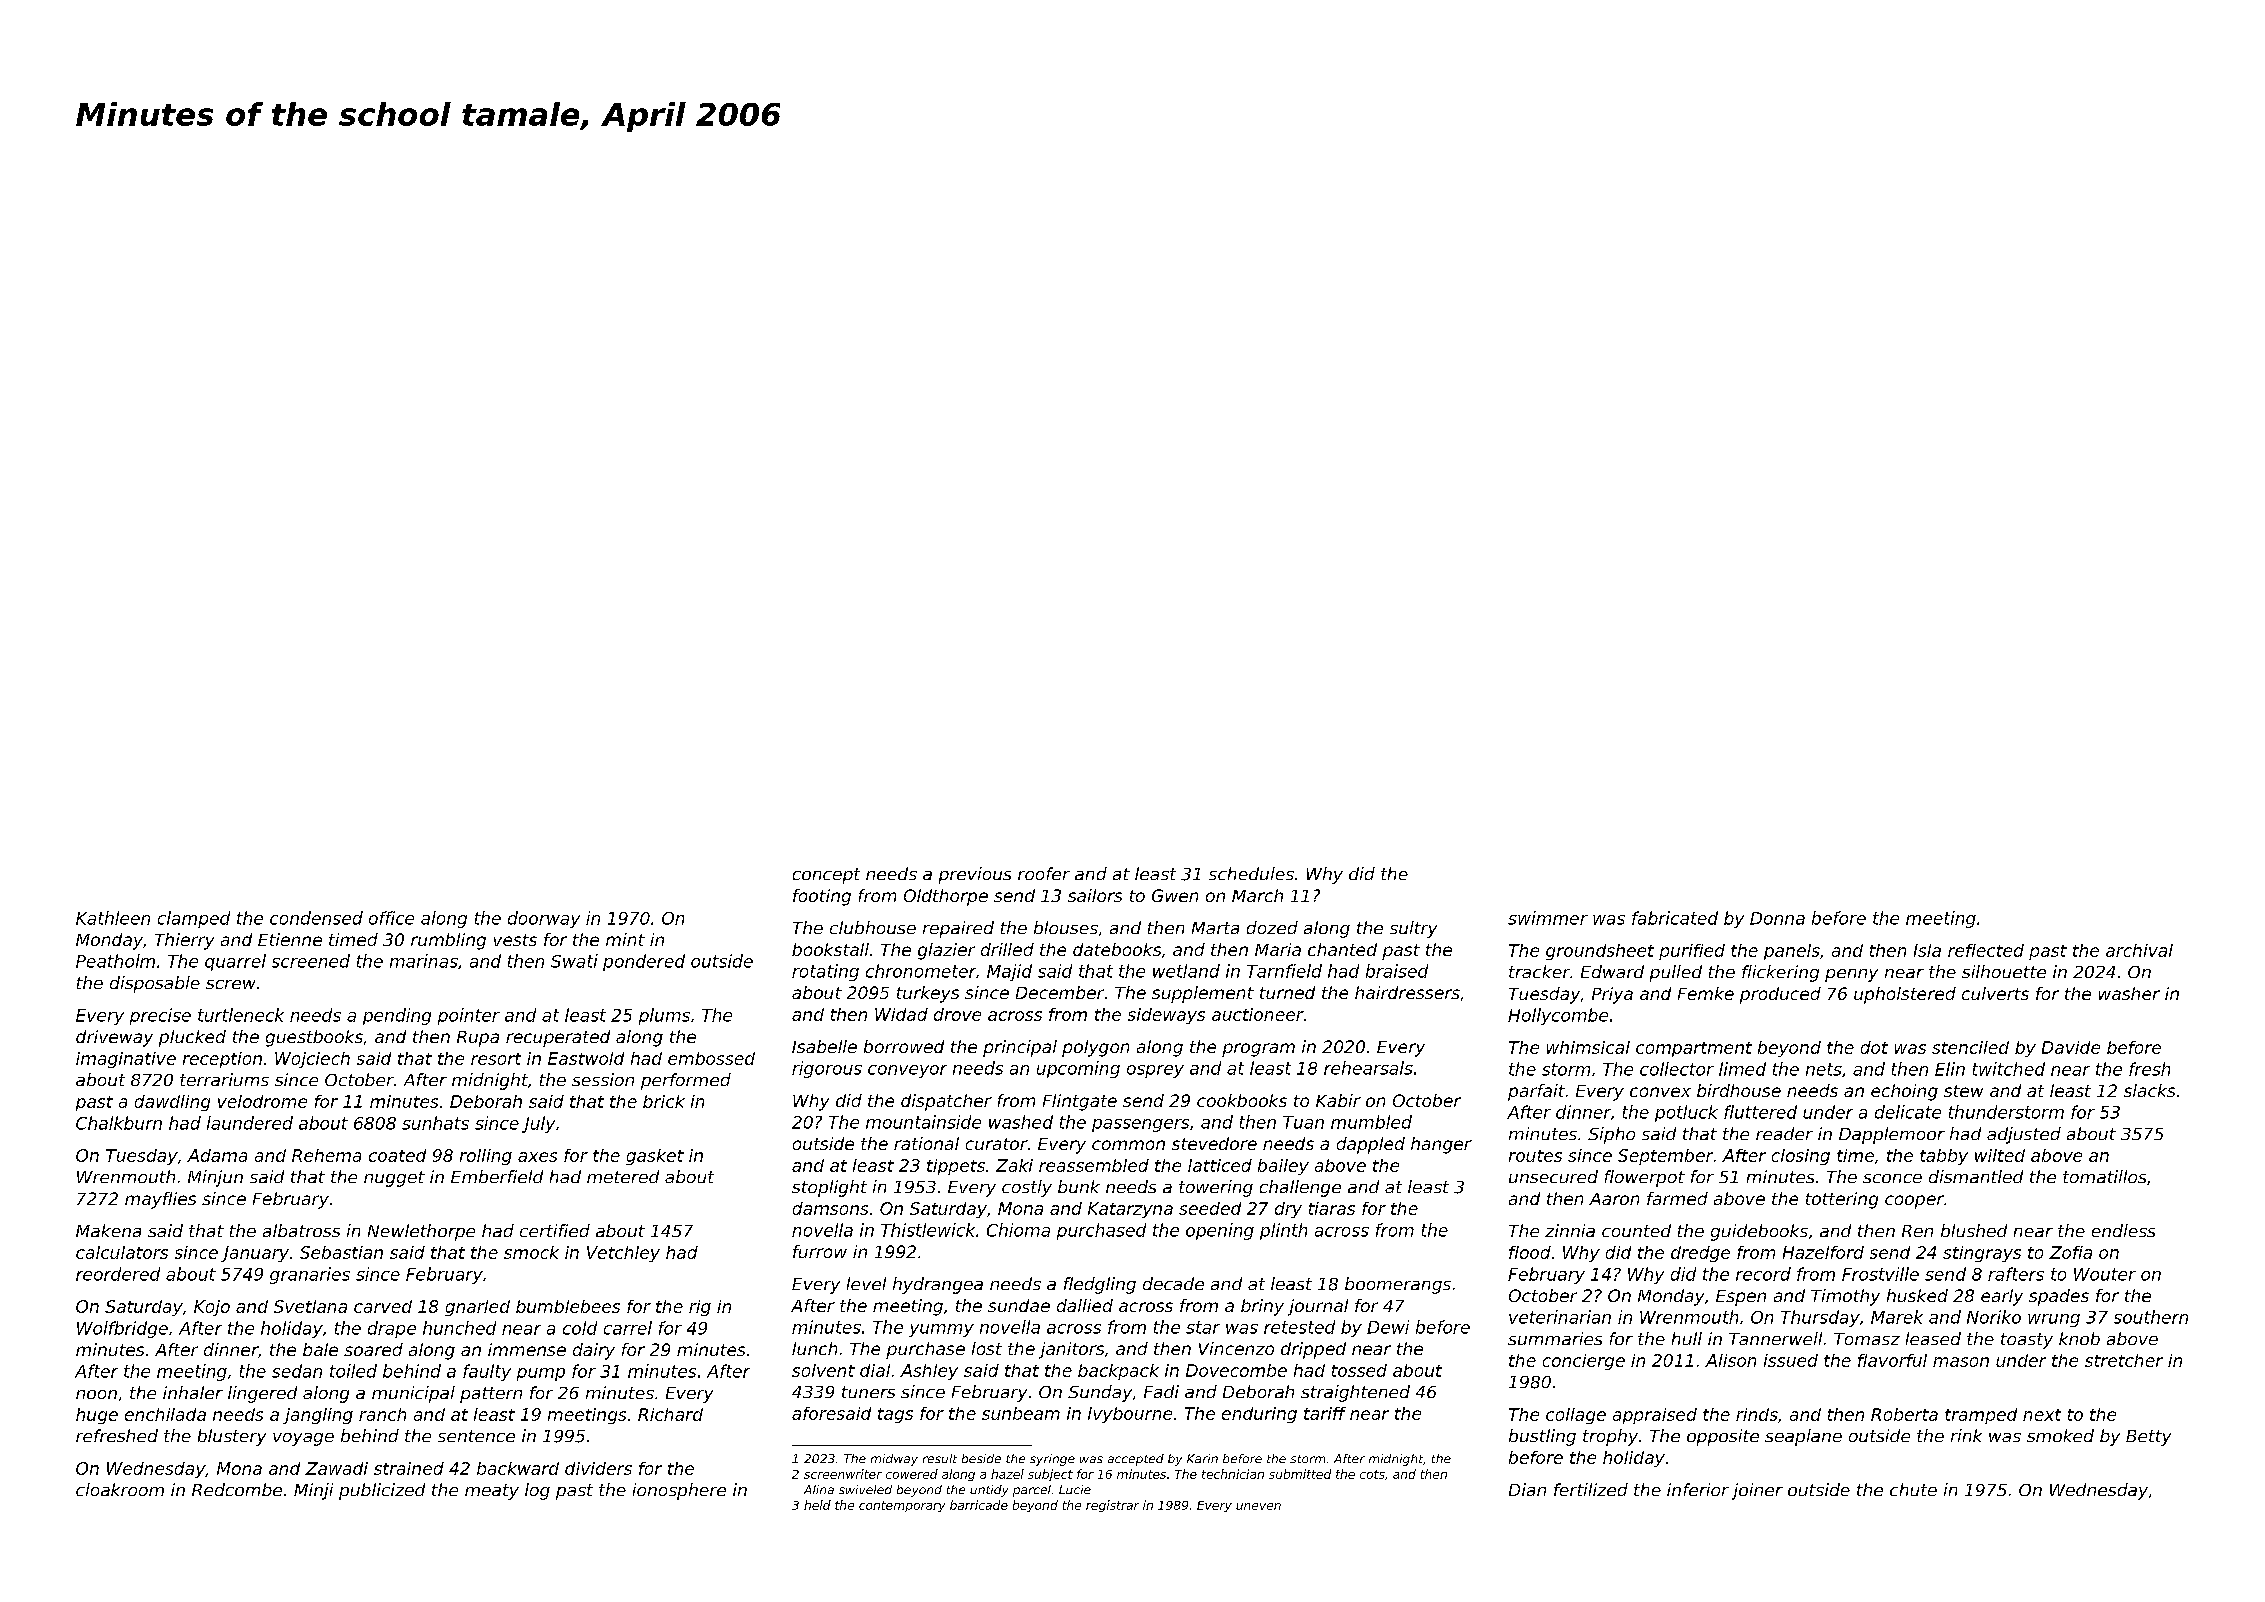 The image size is (2265, 1602). I want to click on southern, so click(2151, 1317).
